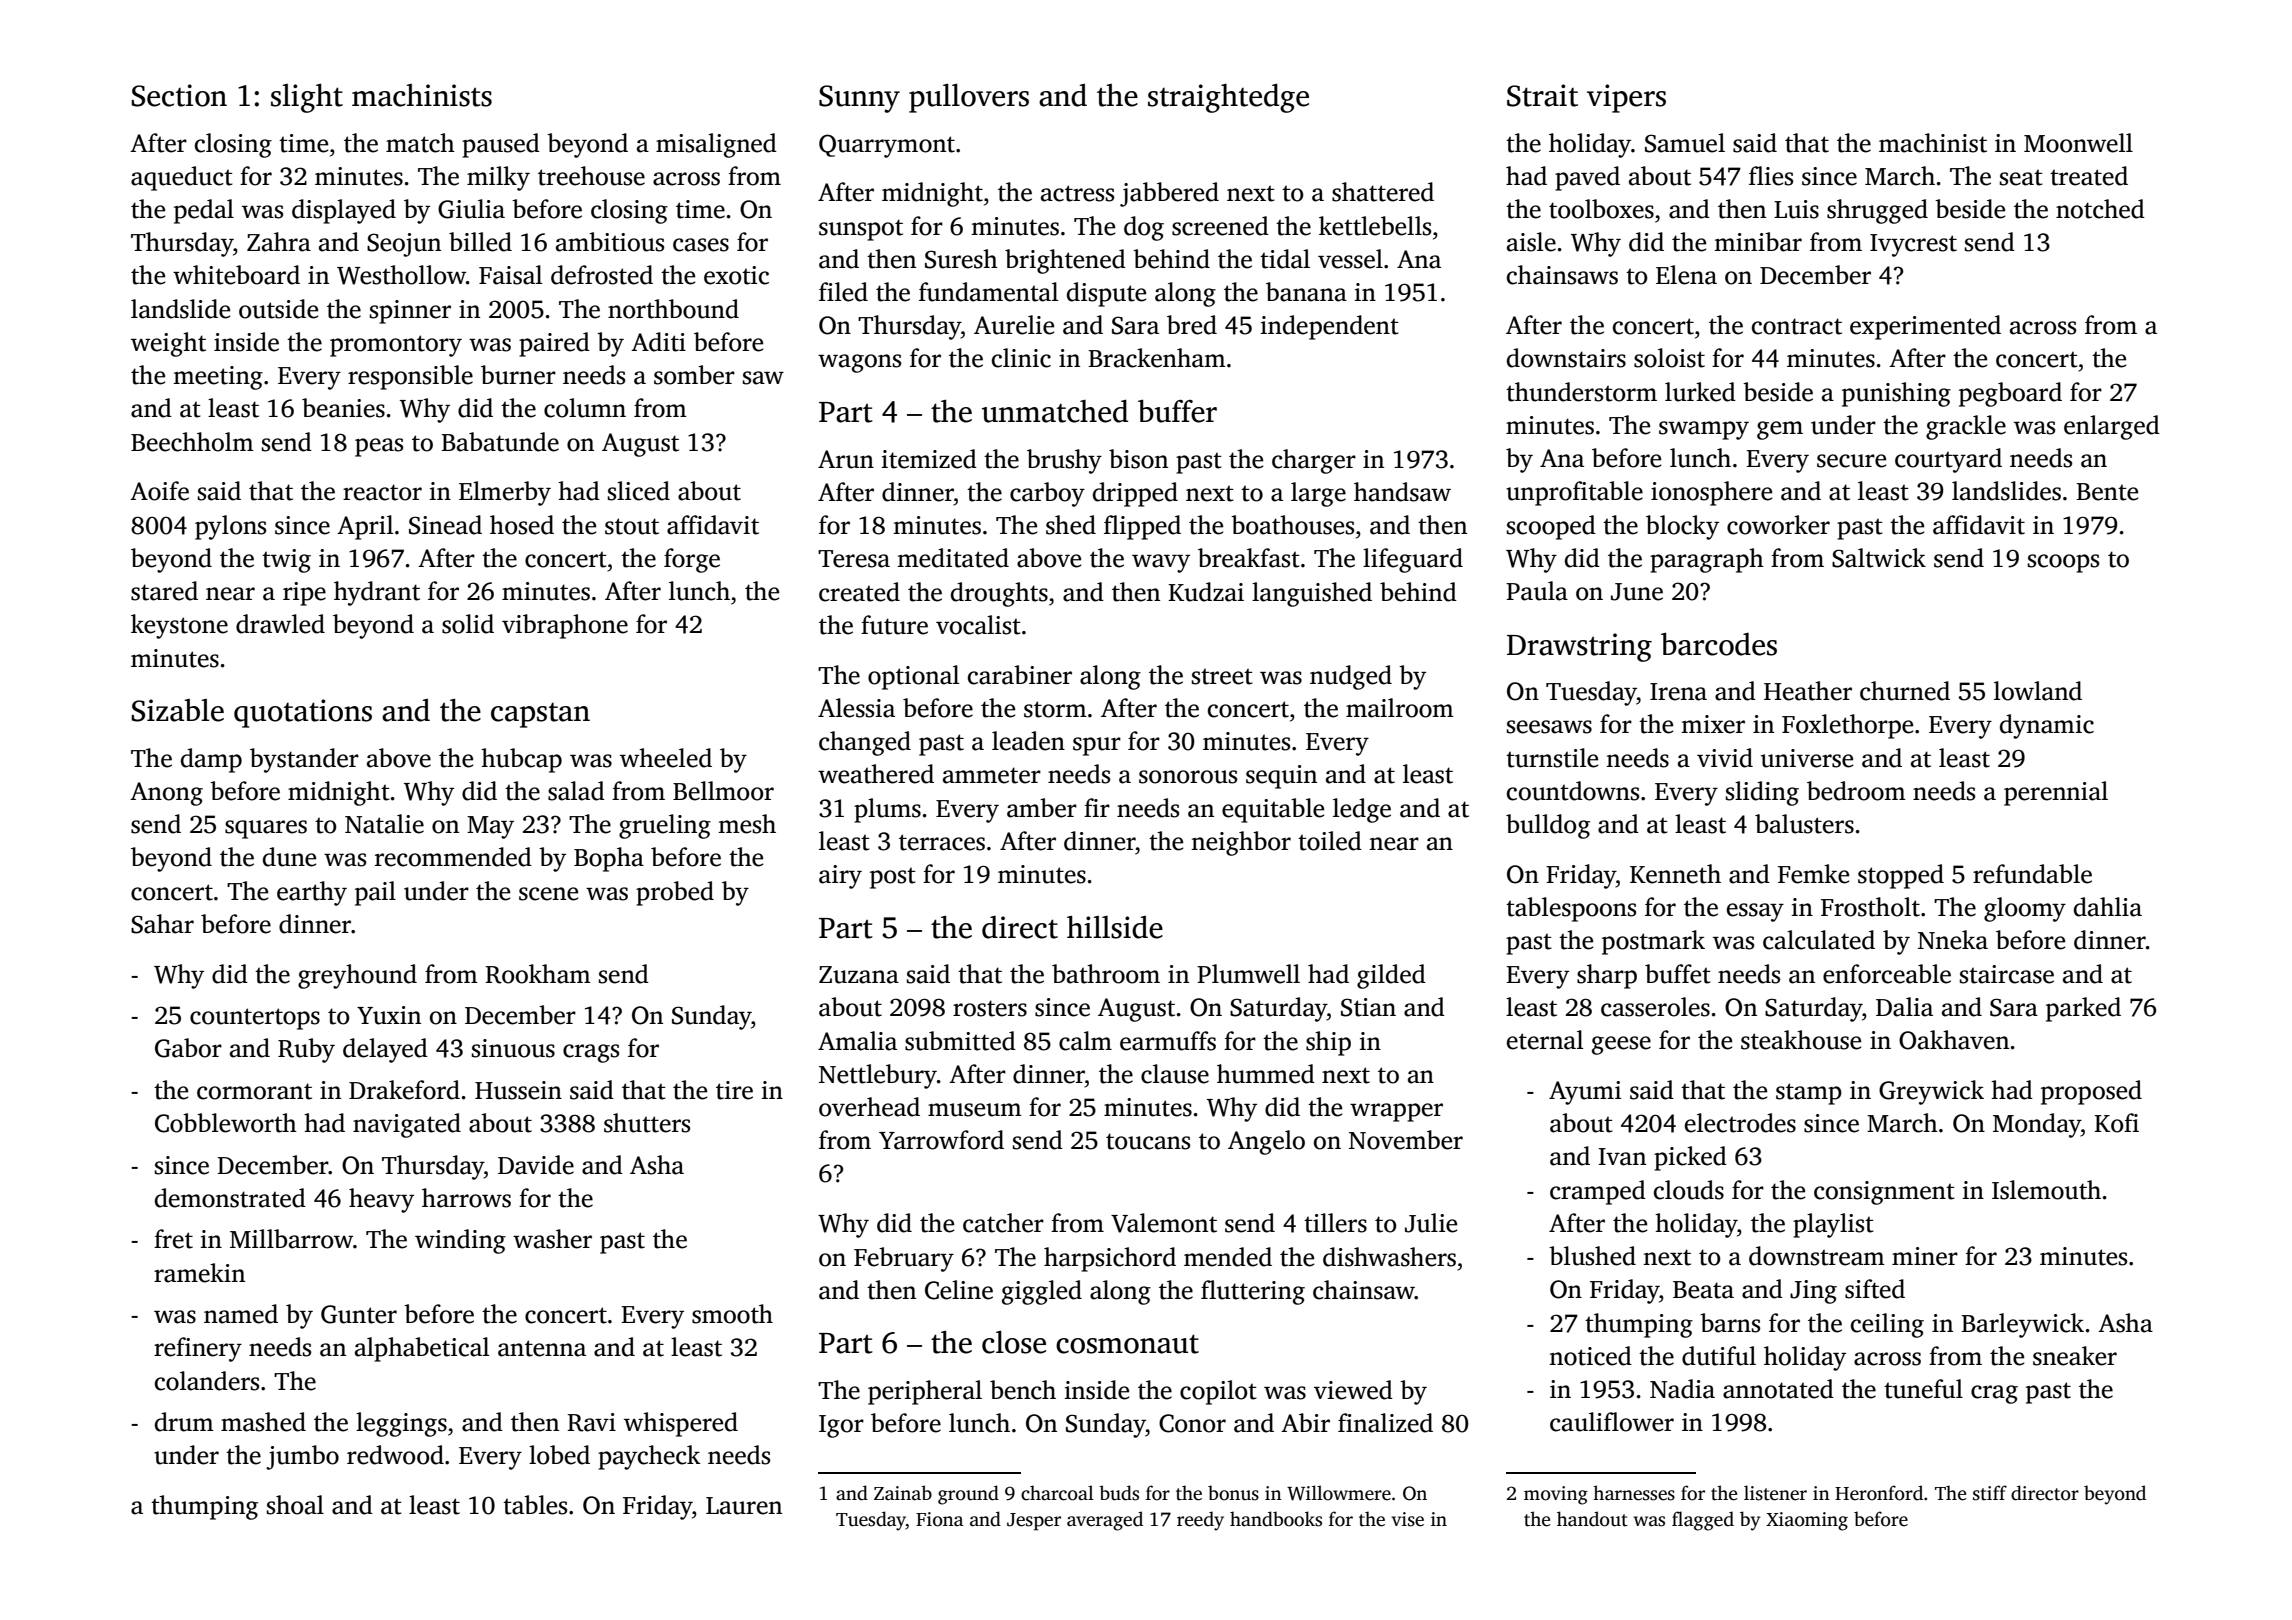  What do you see at coordinates (344, 211) in the page?
I see `displayed` at bounding box center [344, 211].
